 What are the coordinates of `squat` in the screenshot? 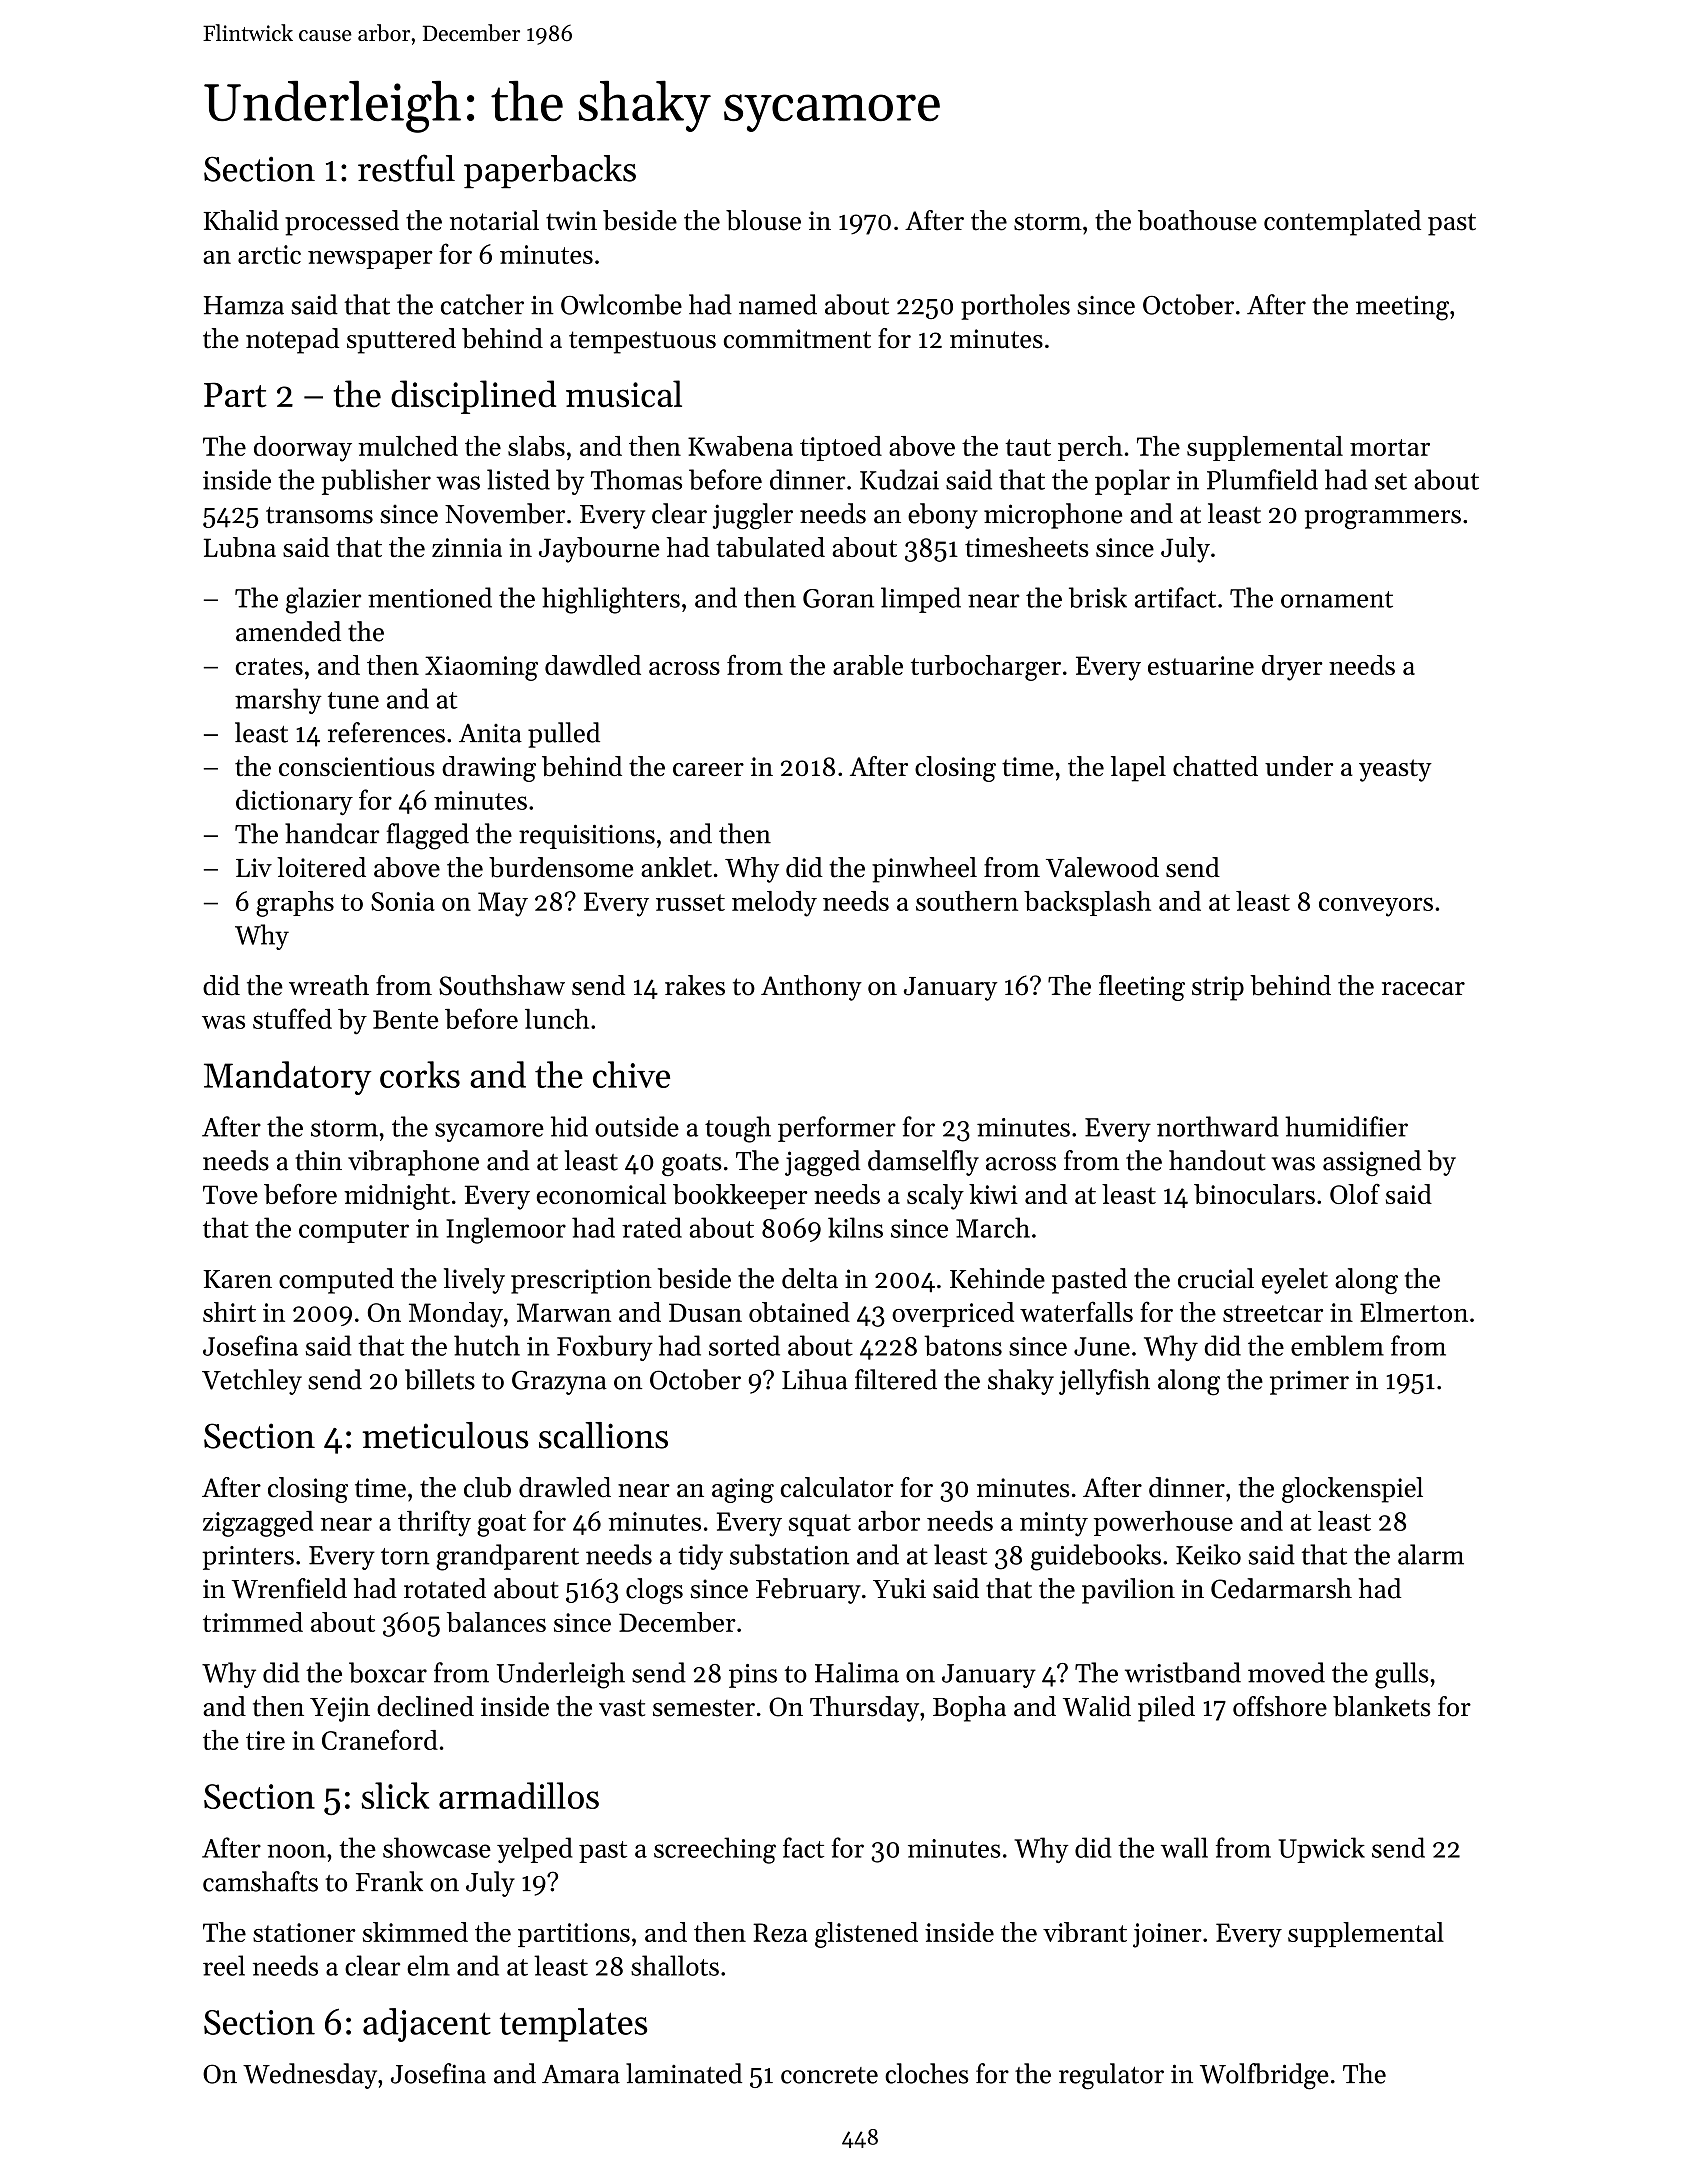 It's located at (820, 1525).
